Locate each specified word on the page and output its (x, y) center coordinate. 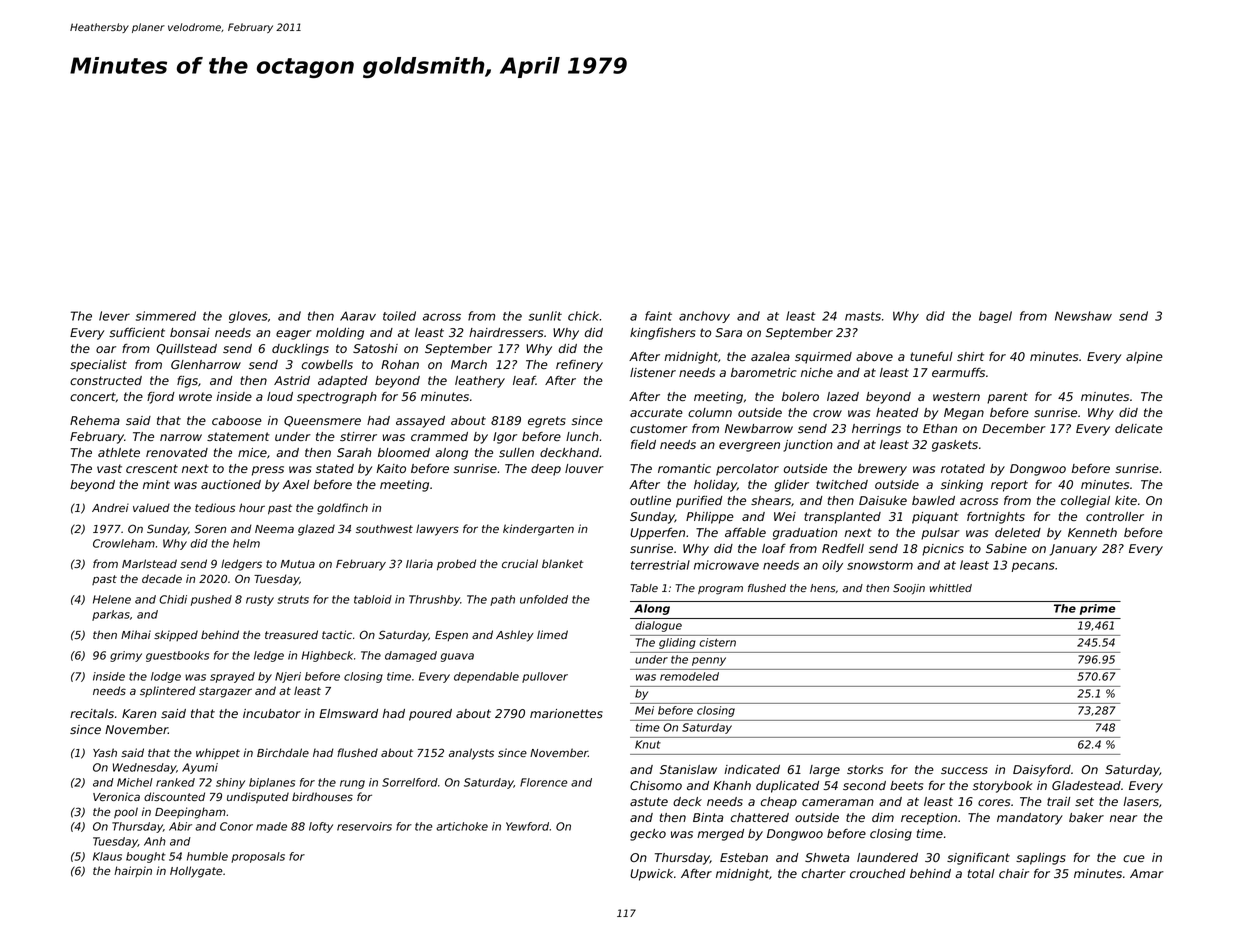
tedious (215, 507)
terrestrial (660, 565)
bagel (995, 317)
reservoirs (364, 826)
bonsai (190, 332)
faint (658, 316)
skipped (176, 635)
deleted (1018, 532)
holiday (715, 486)
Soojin (909, 589)
